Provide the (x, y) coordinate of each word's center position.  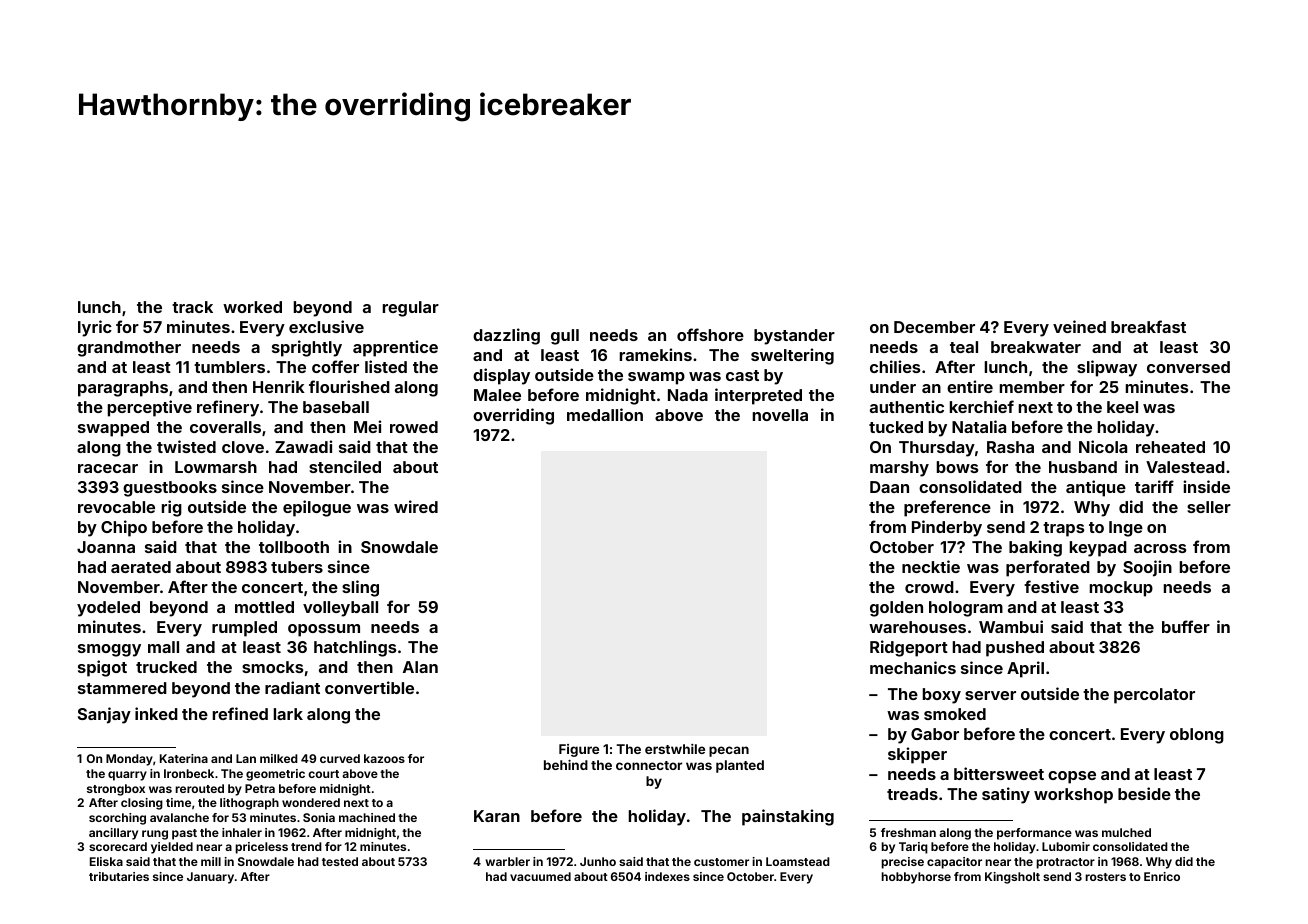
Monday (129, 760)
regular (411, 309)
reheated (1170, 447)
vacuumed (540, 876)
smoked (955, 714)
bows (957, 467)
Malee (497, 395)
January (210, 878)
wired (416, 506)
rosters (1105, 877)
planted (740, 766)
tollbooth (294, 547)
